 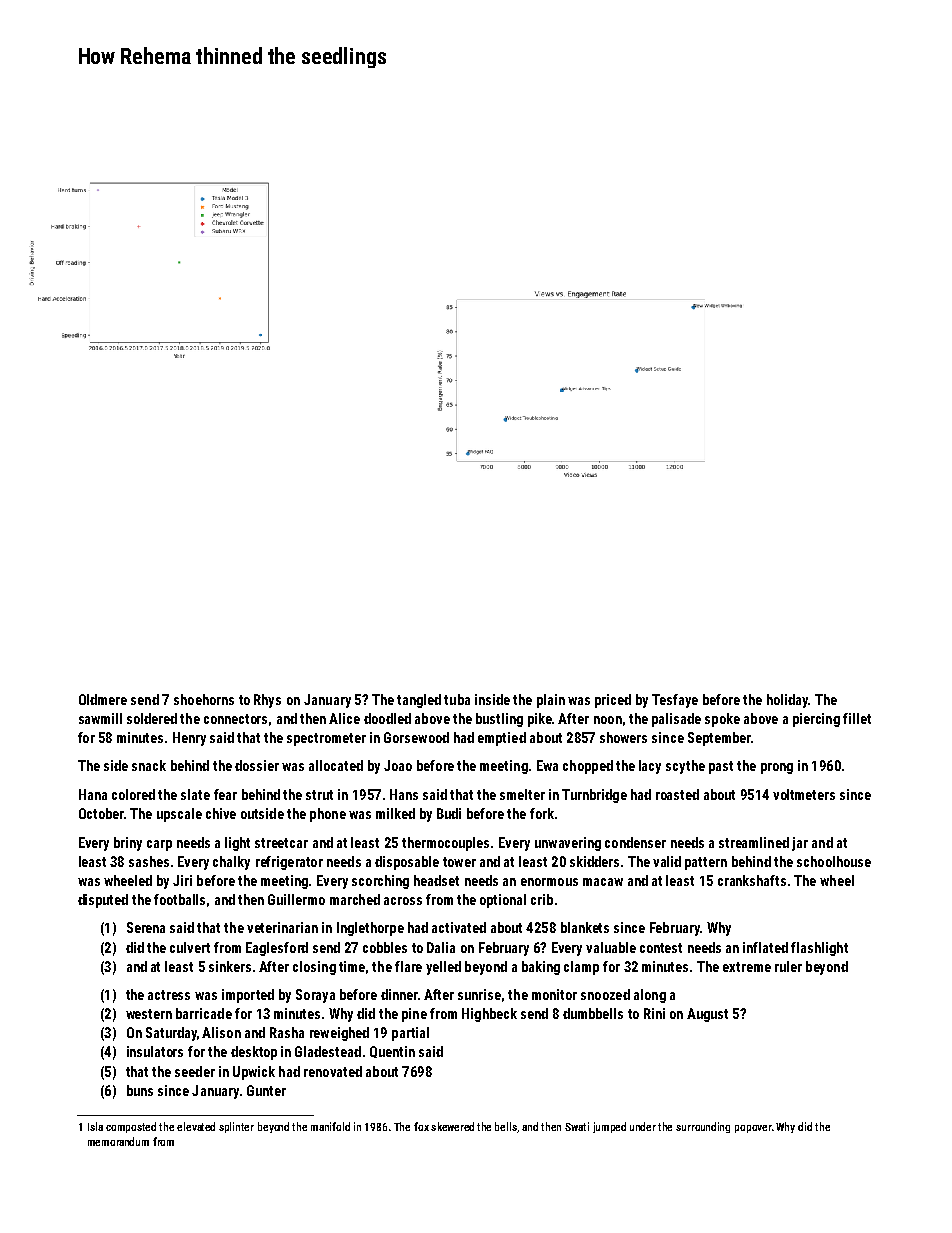 I want to click on macaw, so click(x=603, y=882).
